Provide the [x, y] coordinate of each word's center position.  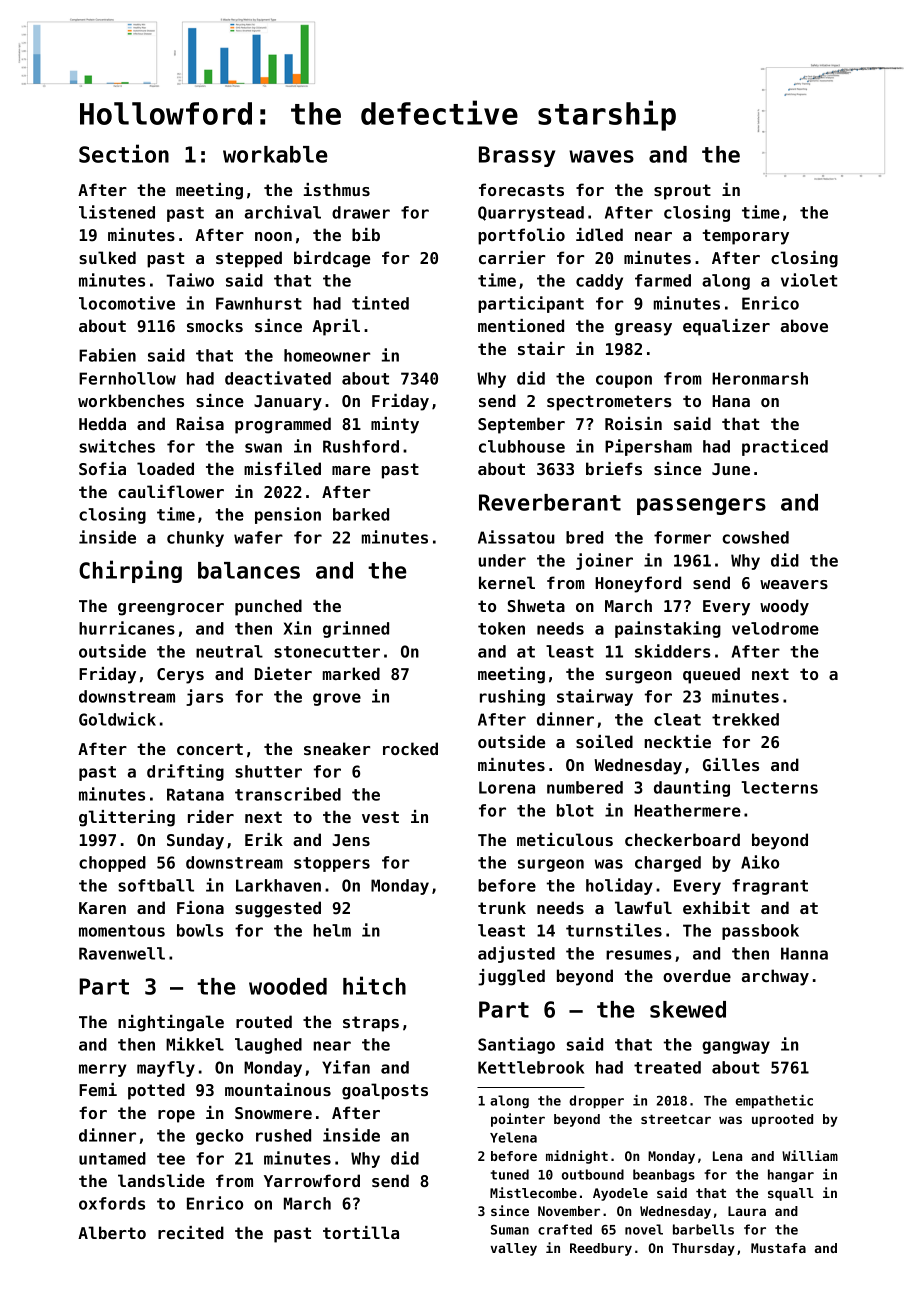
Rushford [361, 446]
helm [332, 930]
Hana [731, 401]
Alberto [112, 1232]
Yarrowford [312, 1180]
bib [366, 234]
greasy [643, 329]
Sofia [102, 468]
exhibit [716, 907]
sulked [107, 257]
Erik [264, 839]
